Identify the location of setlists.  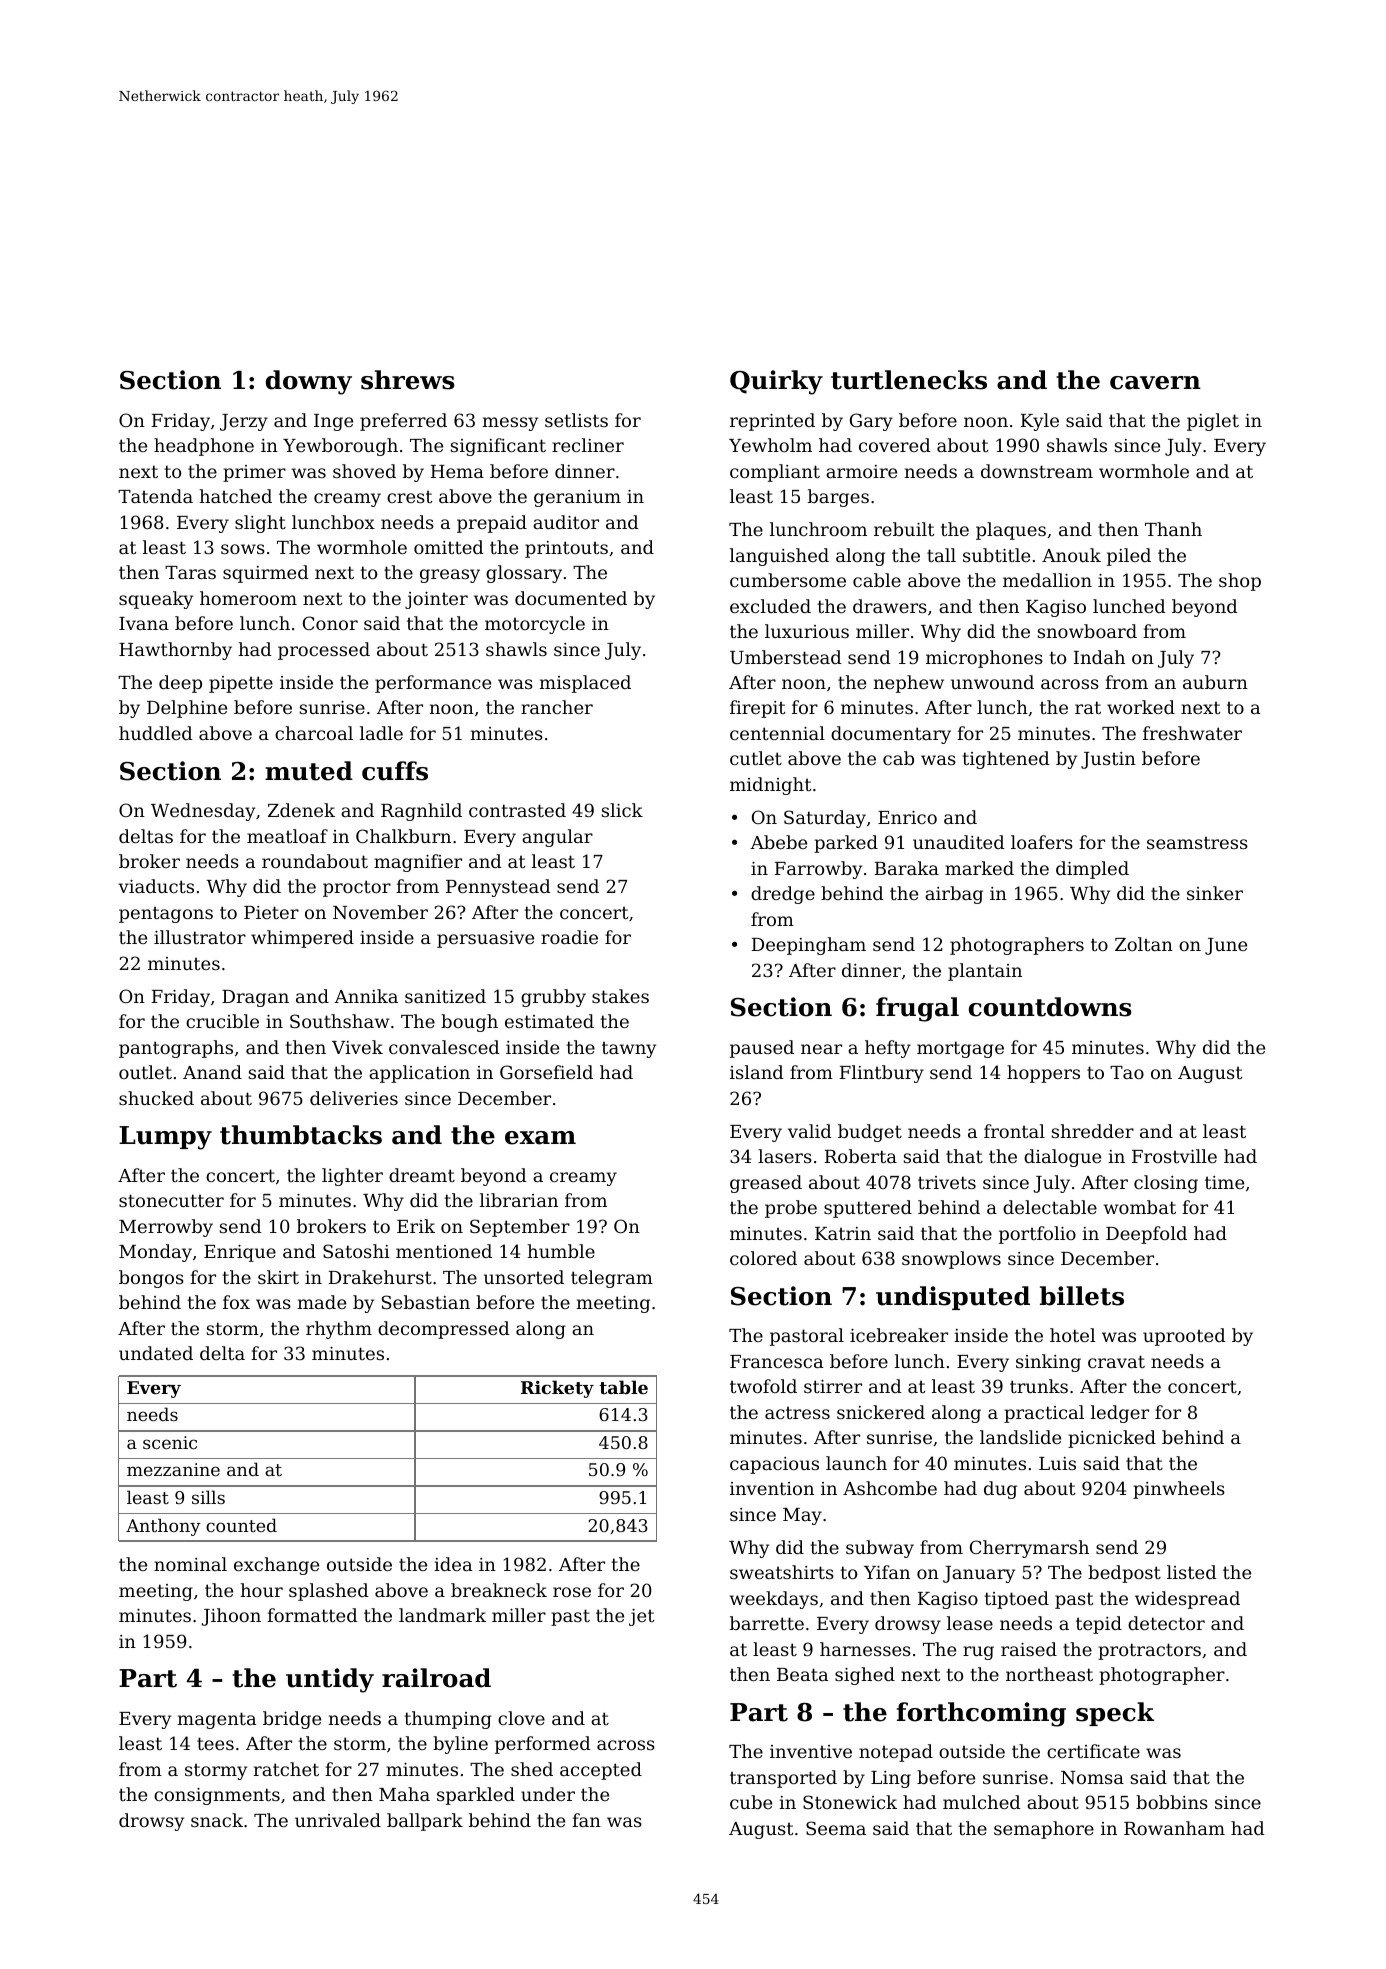
(576, 420).
